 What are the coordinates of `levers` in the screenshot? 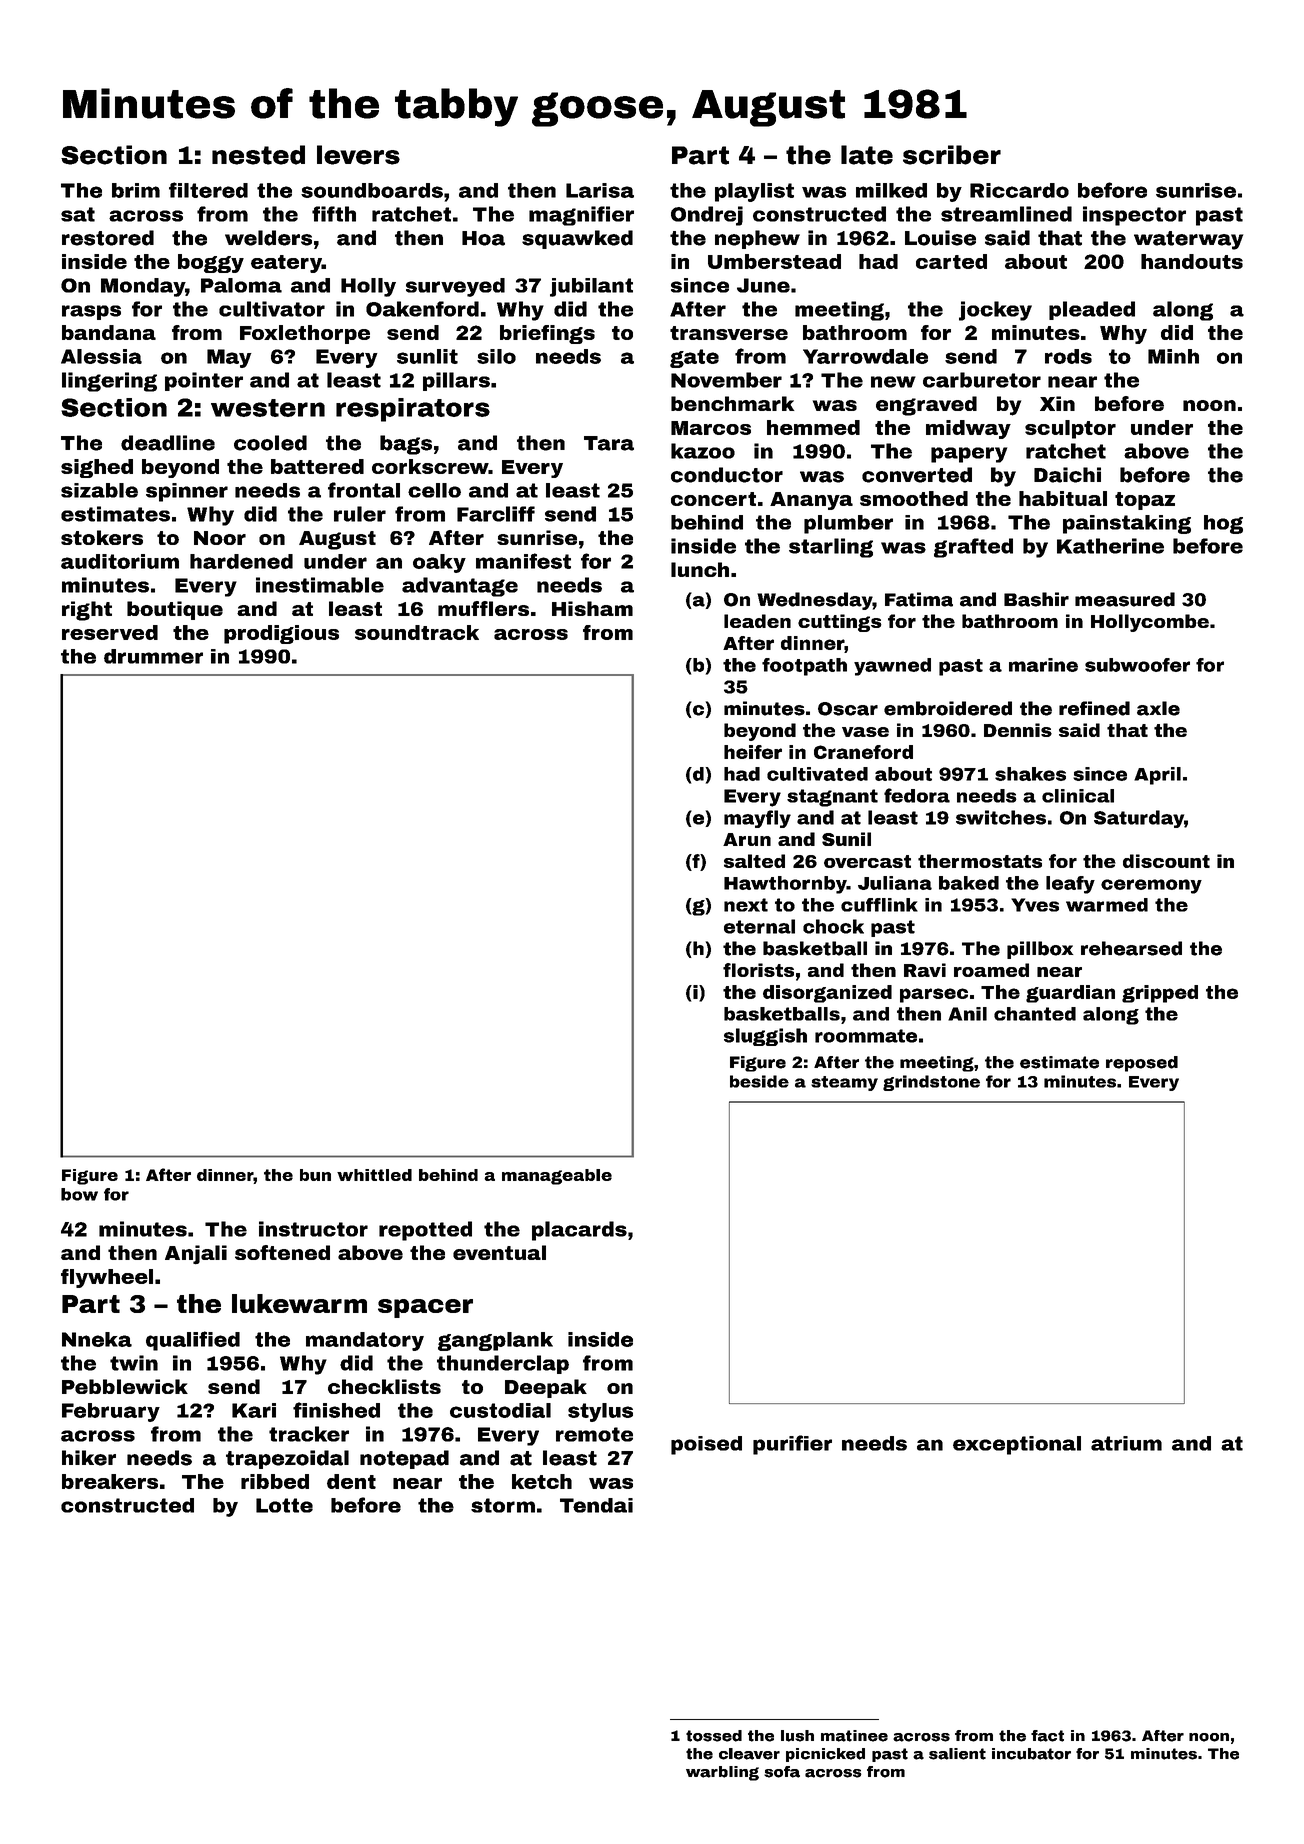 It's located at (358, 155).
